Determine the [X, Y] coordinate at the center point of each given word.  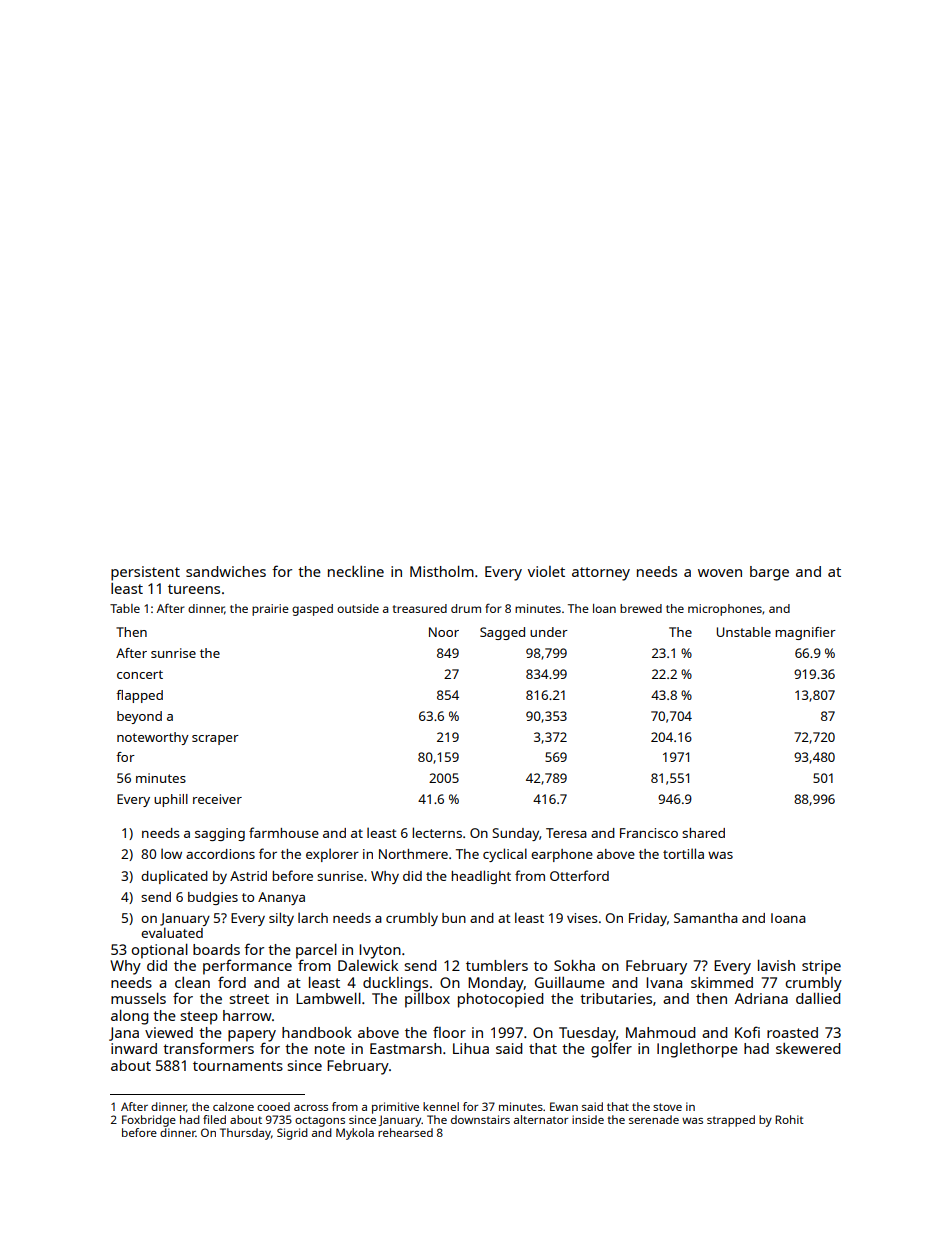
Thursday [245, 1134]
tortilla [683, 853]
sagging [220, 834]
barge [769, 573]
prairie [270, 610]
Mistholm [442, 571]
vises [582, 918]
